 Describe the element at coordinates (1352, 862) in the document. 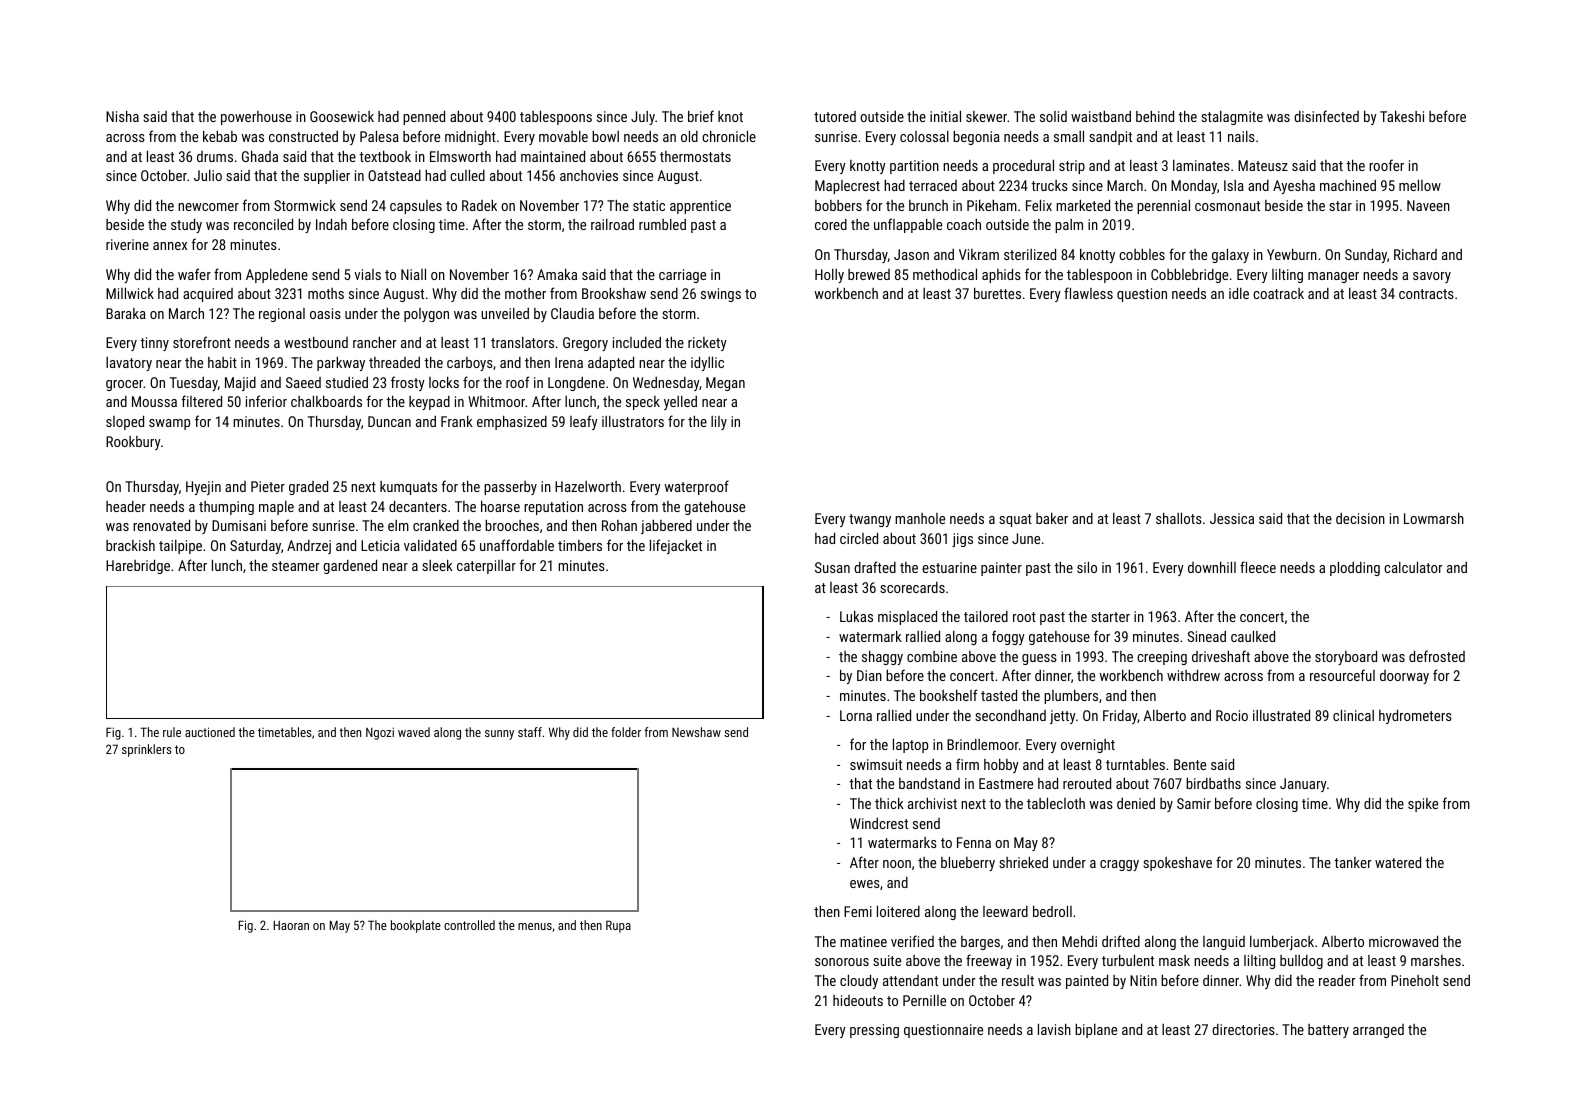

I see `tanker` at that location.
